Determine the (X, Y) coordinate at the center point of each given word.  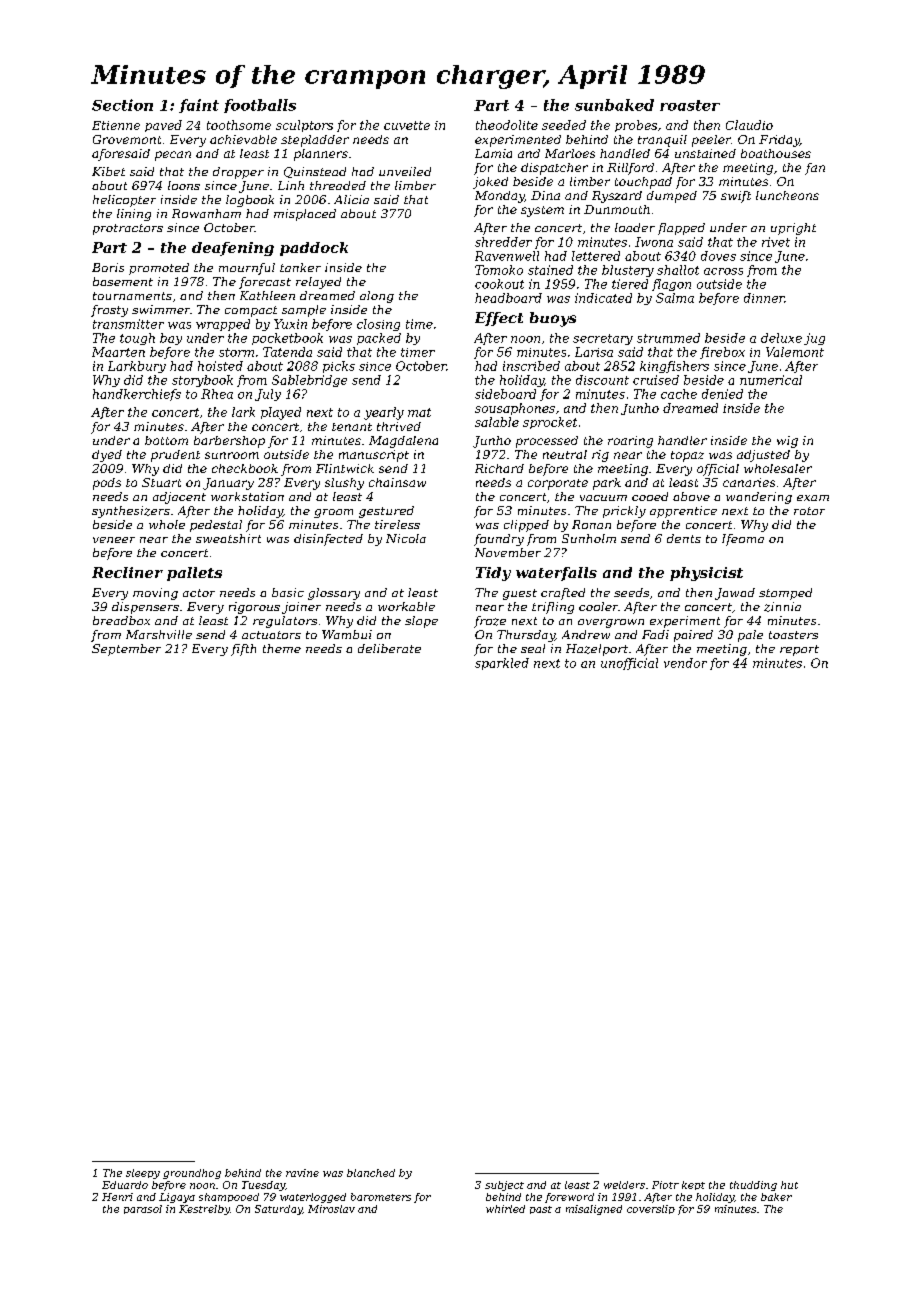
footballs (260, 106)
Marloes (570, 153)
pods (107, 484)
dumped (672, 197)
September (126, 650)
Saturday (278, 1210)
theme (282, 648)
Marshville (159, 634)
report (799, 650)
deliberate (389, 648)
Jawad (735, 594)
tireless (397, 524)
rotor (809, 511)
